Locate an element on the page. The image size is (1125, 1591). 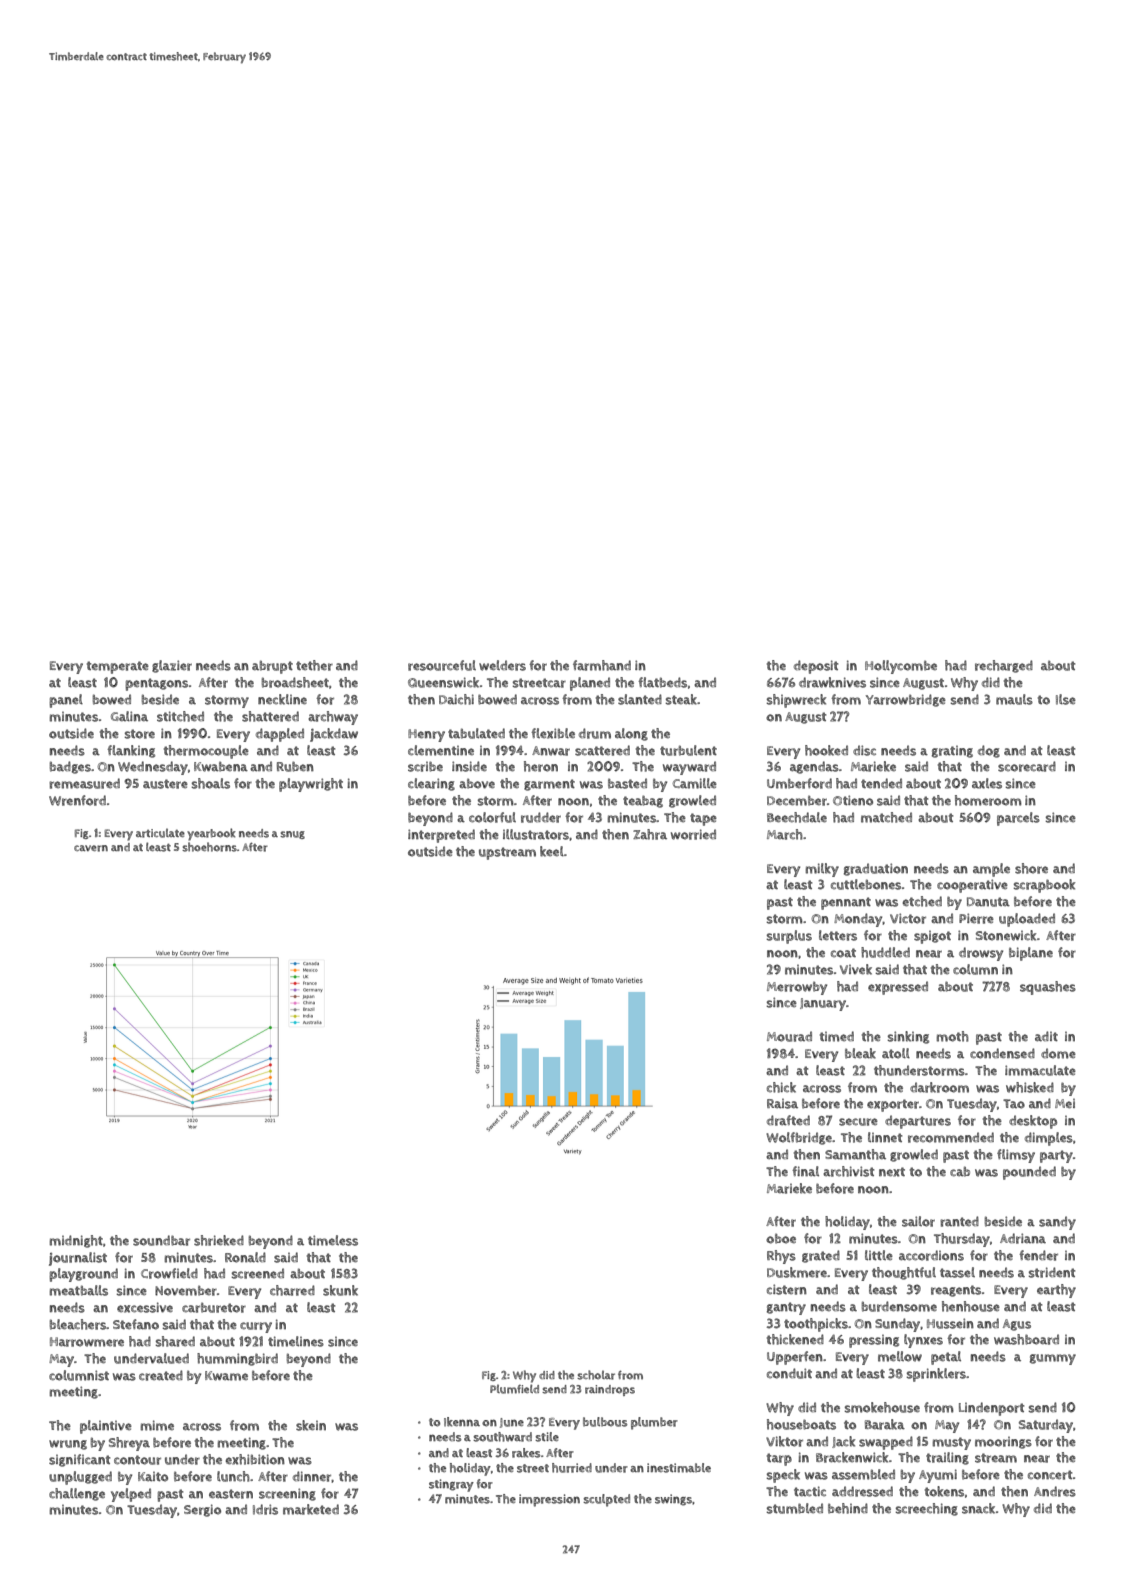
midnight is located at coordinates (76, 1241).
